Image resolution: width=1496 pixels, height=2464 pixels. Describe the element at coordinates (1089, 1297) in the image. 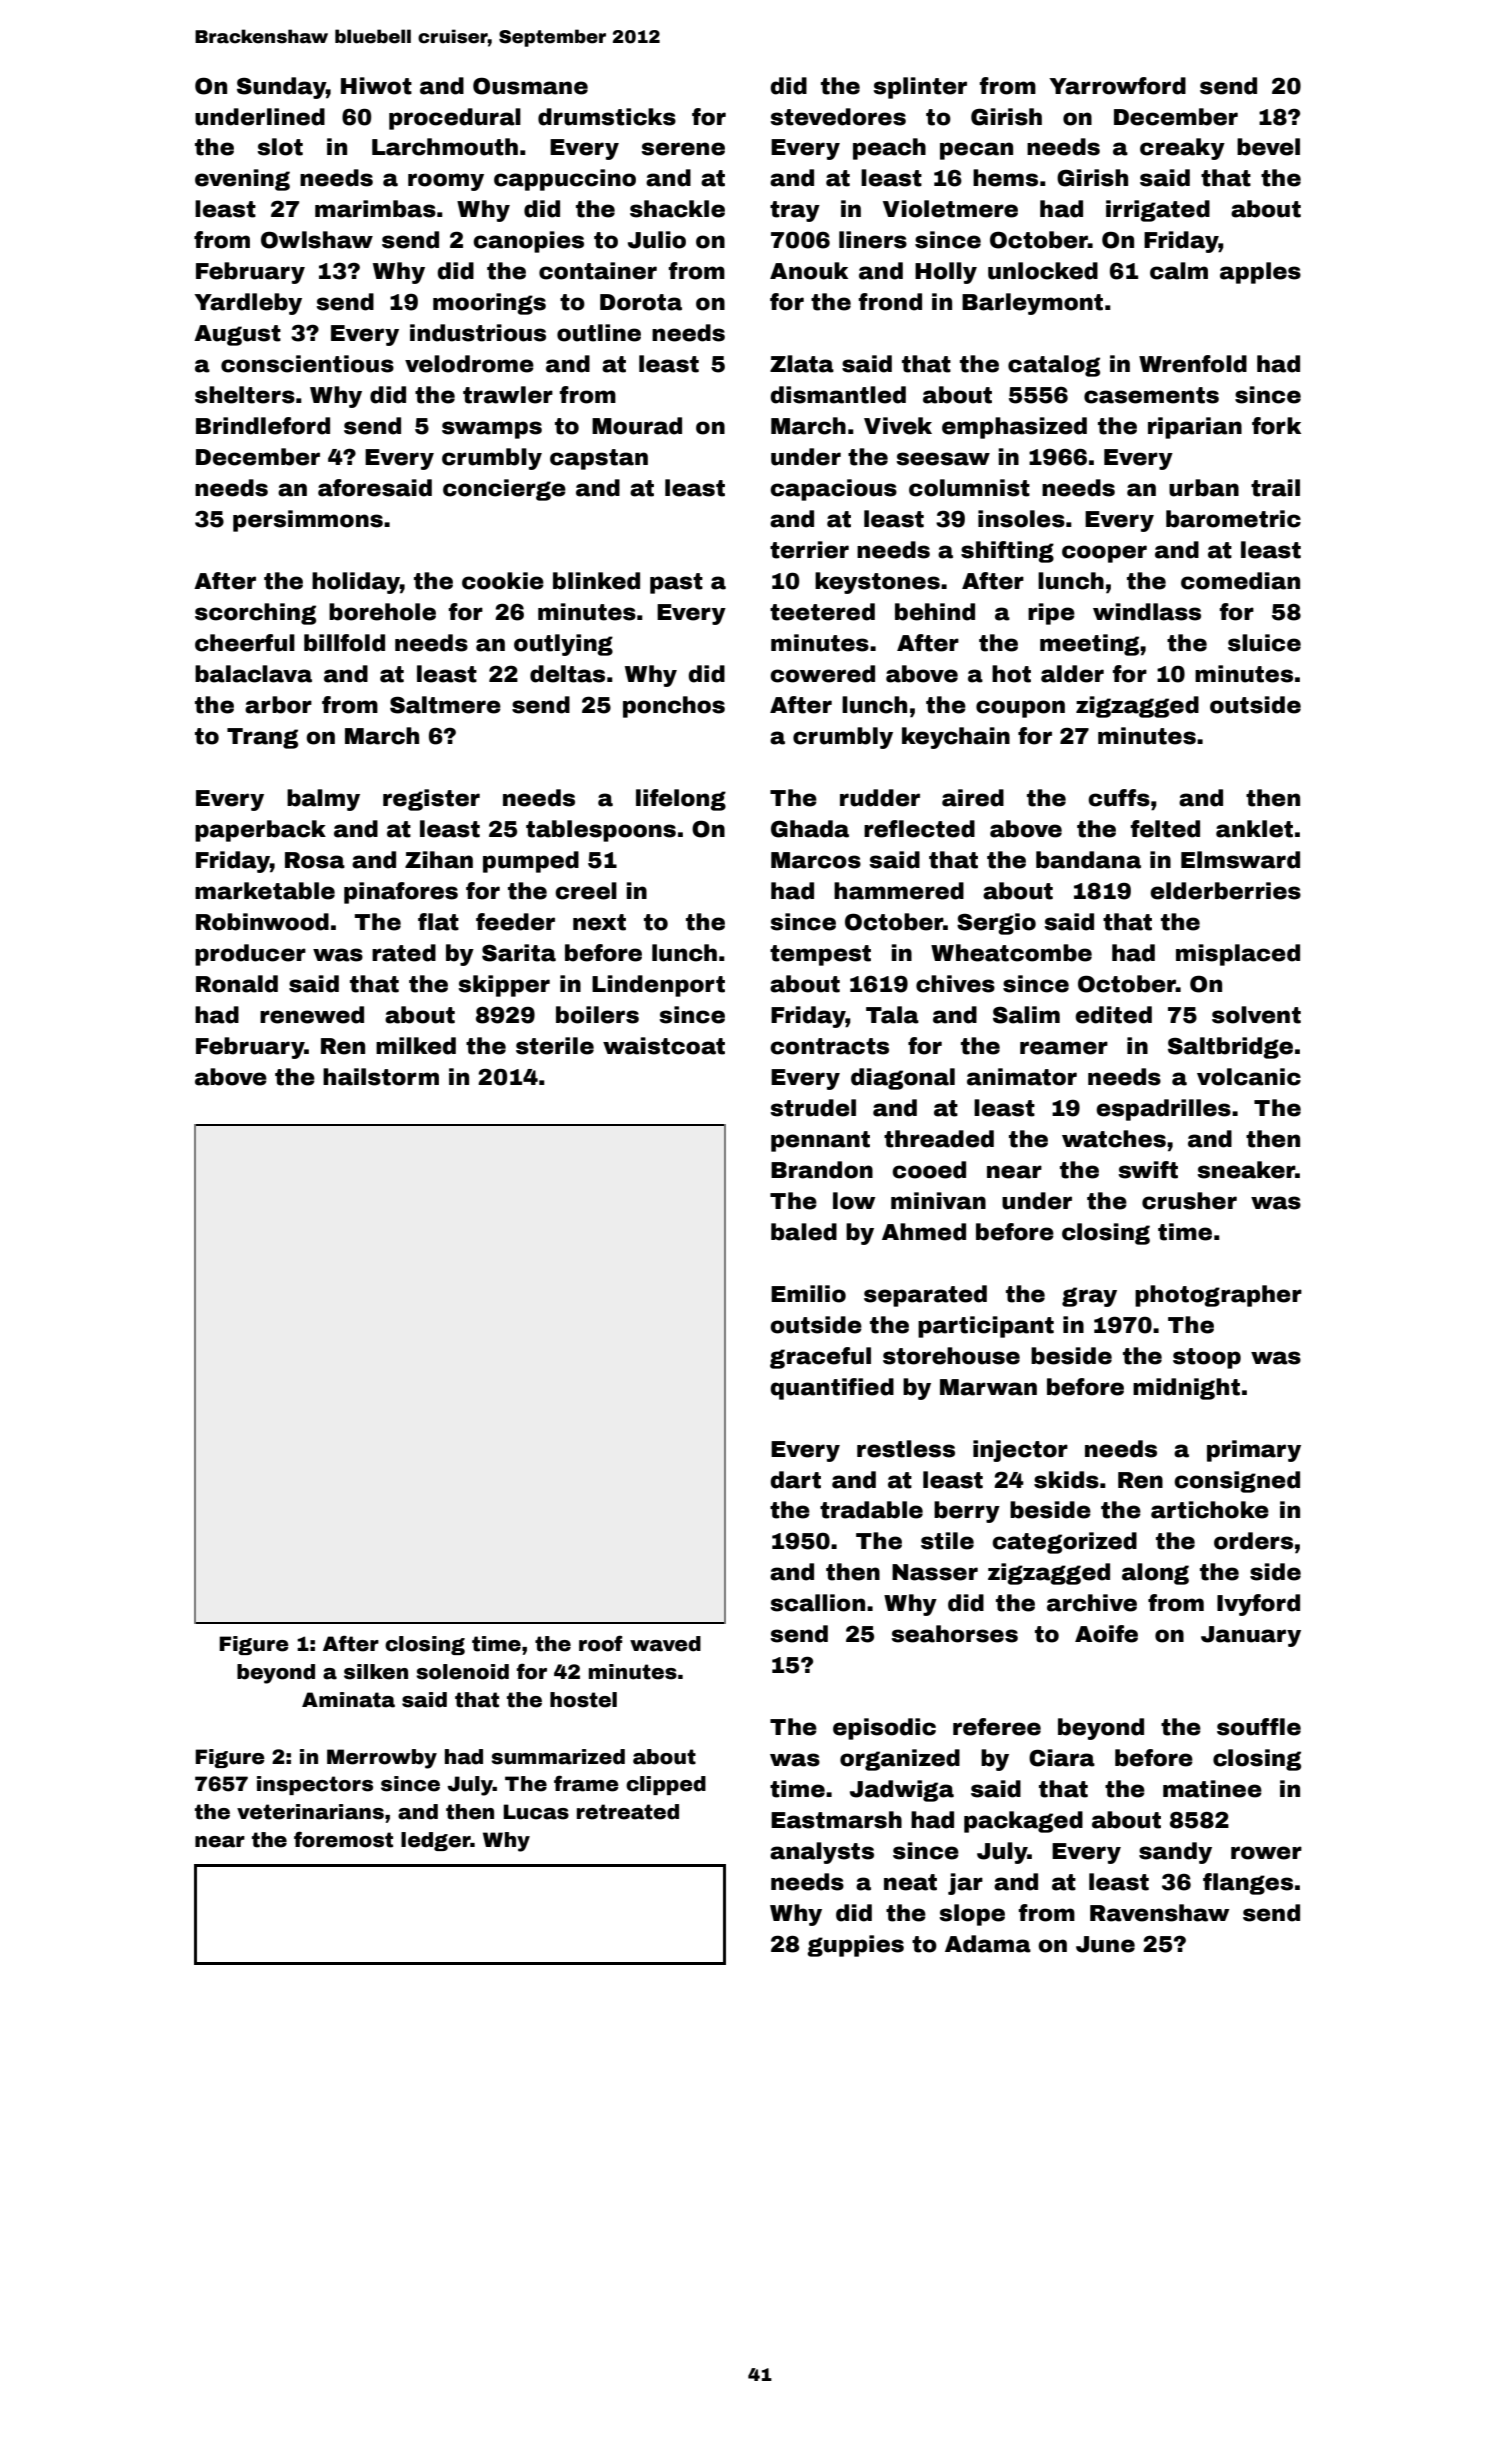

I see `gray` at that location.
